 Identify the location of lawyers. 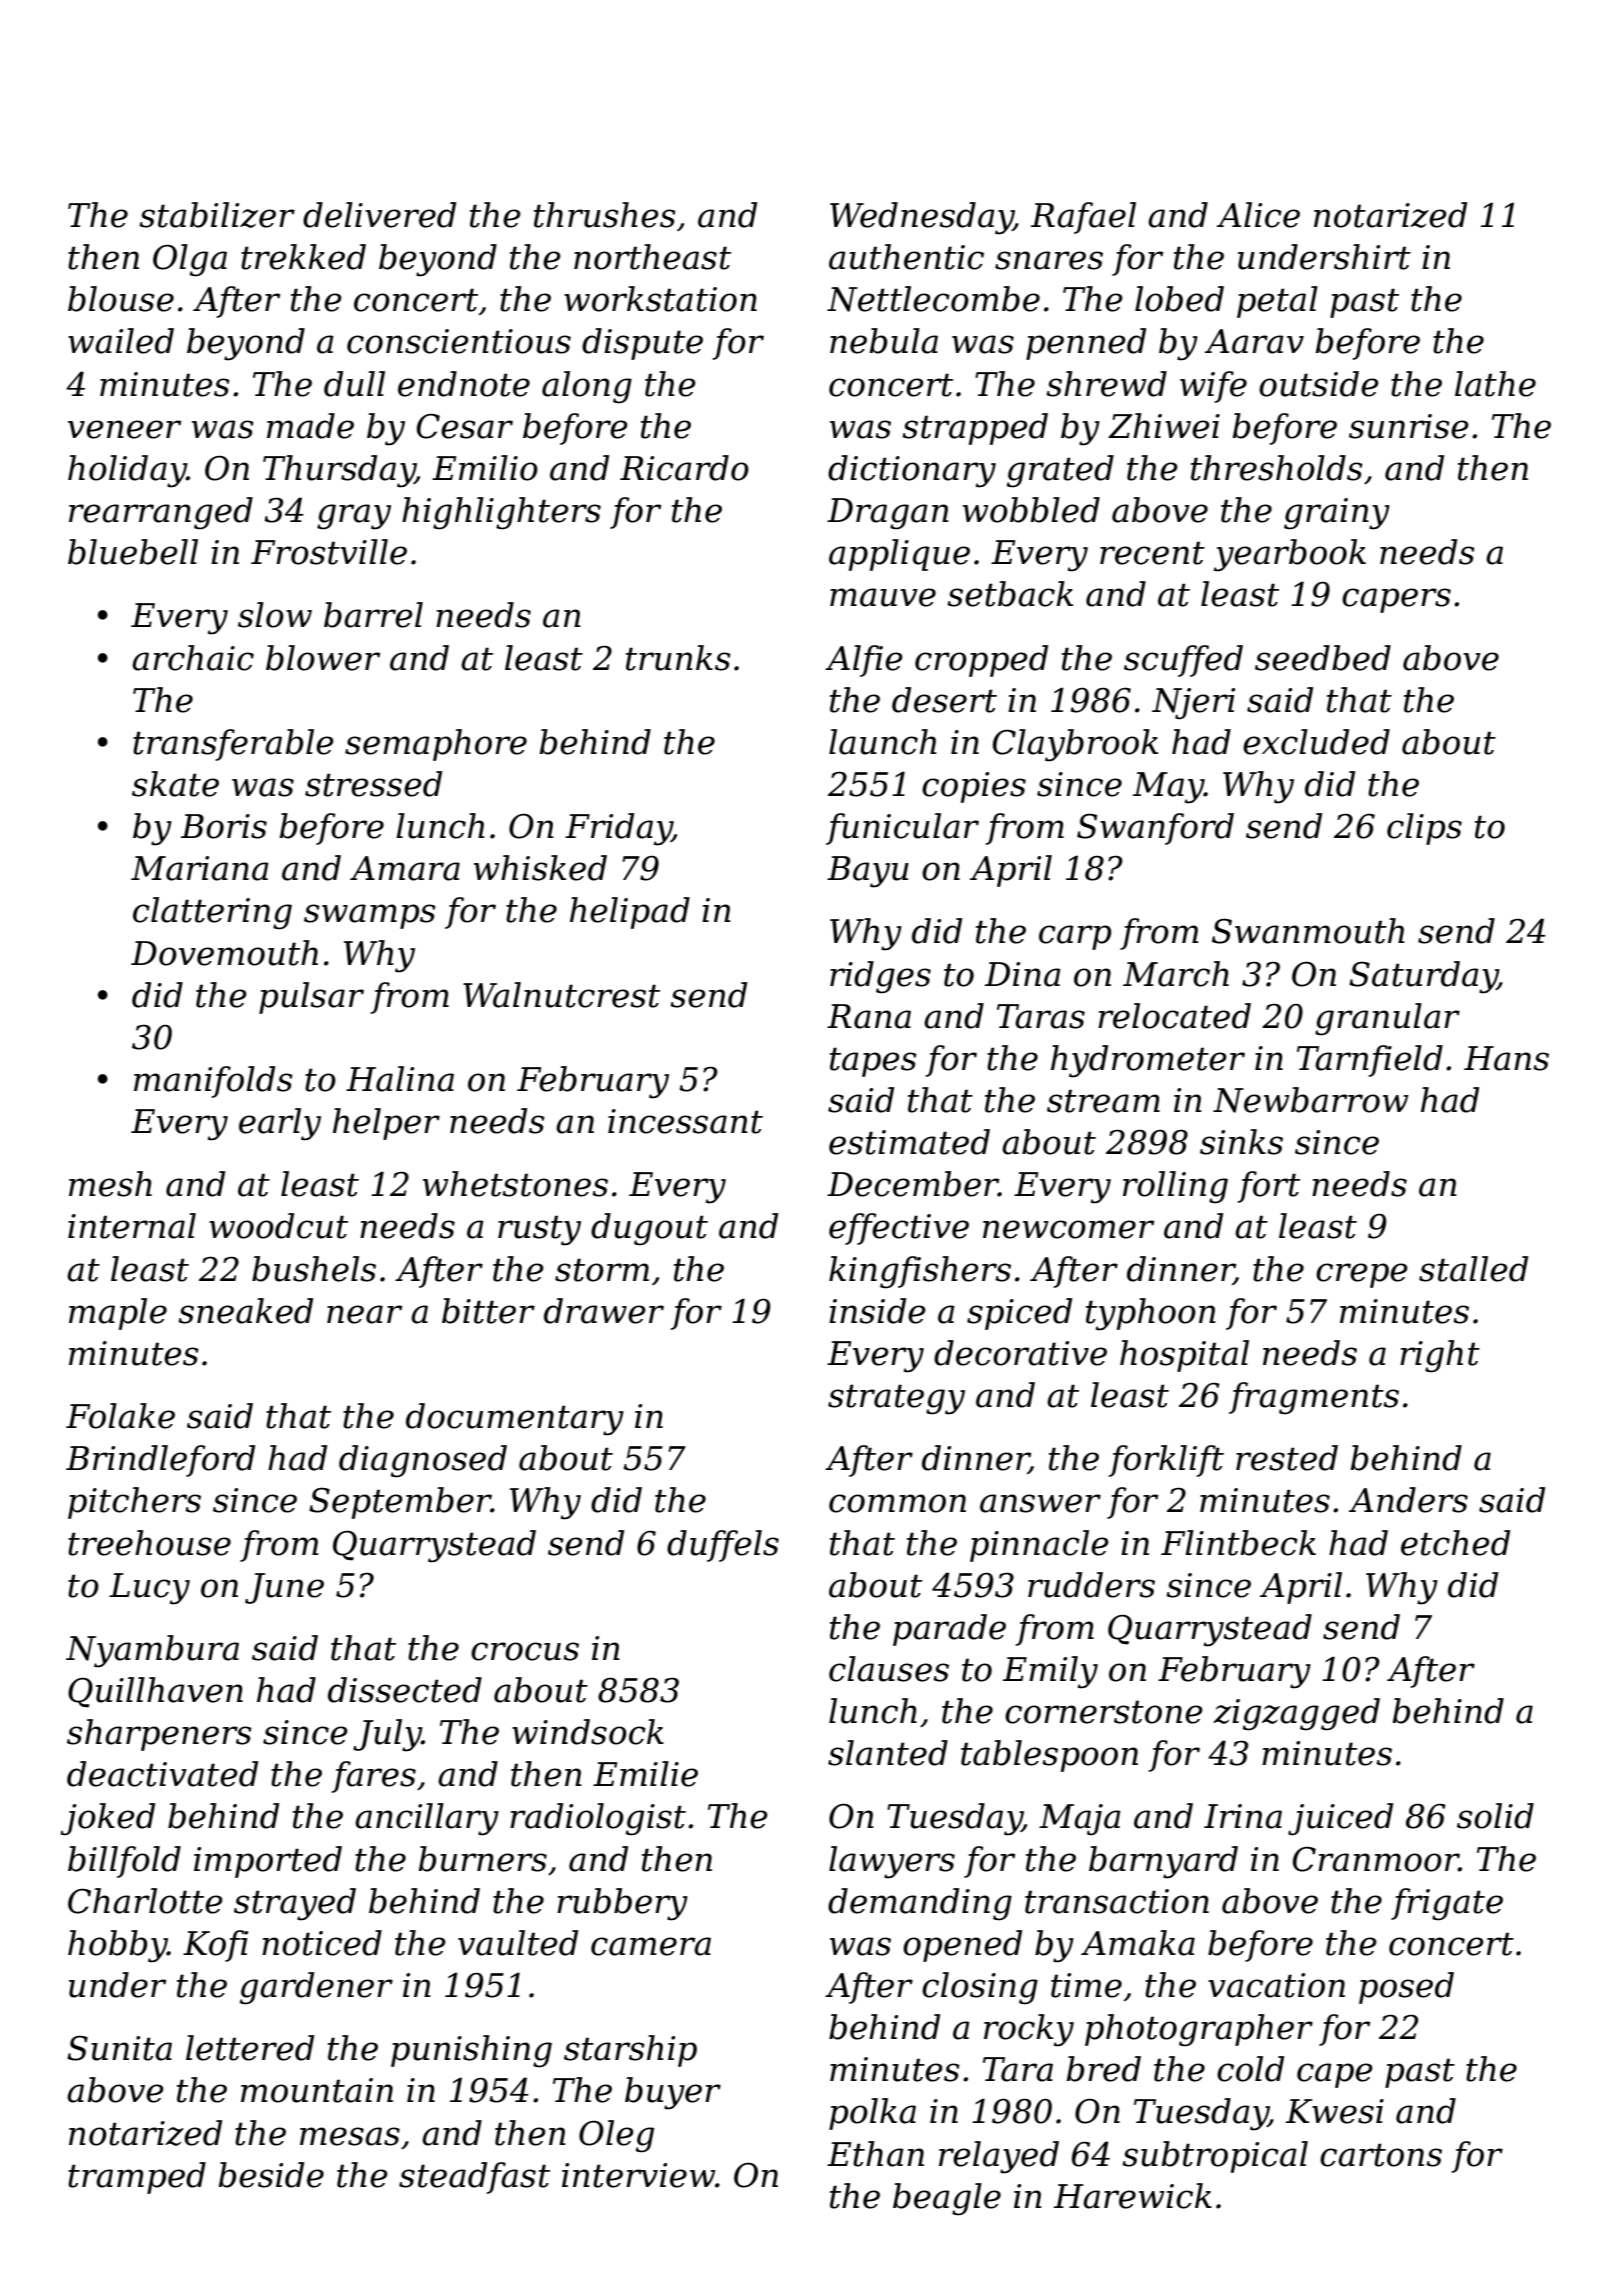
(892, 1862).
